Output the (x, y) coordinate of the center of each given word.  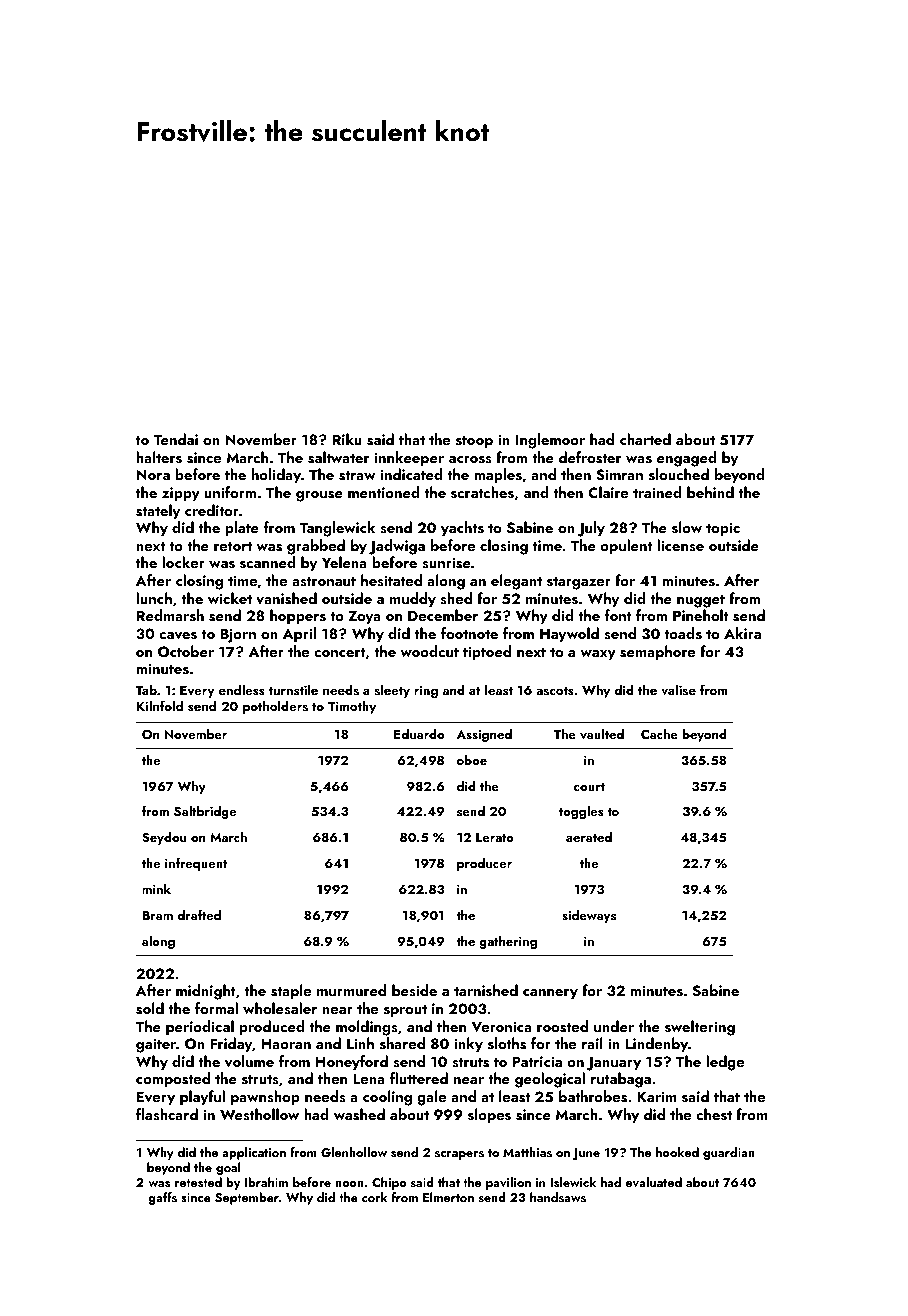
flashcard (167, 1114)
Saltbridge (205, 812)
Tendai (176, 439)
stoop (474, 442)
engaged (687, 459)
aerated (589, 837)
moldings (367, 1028)
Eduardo (419, 734)
